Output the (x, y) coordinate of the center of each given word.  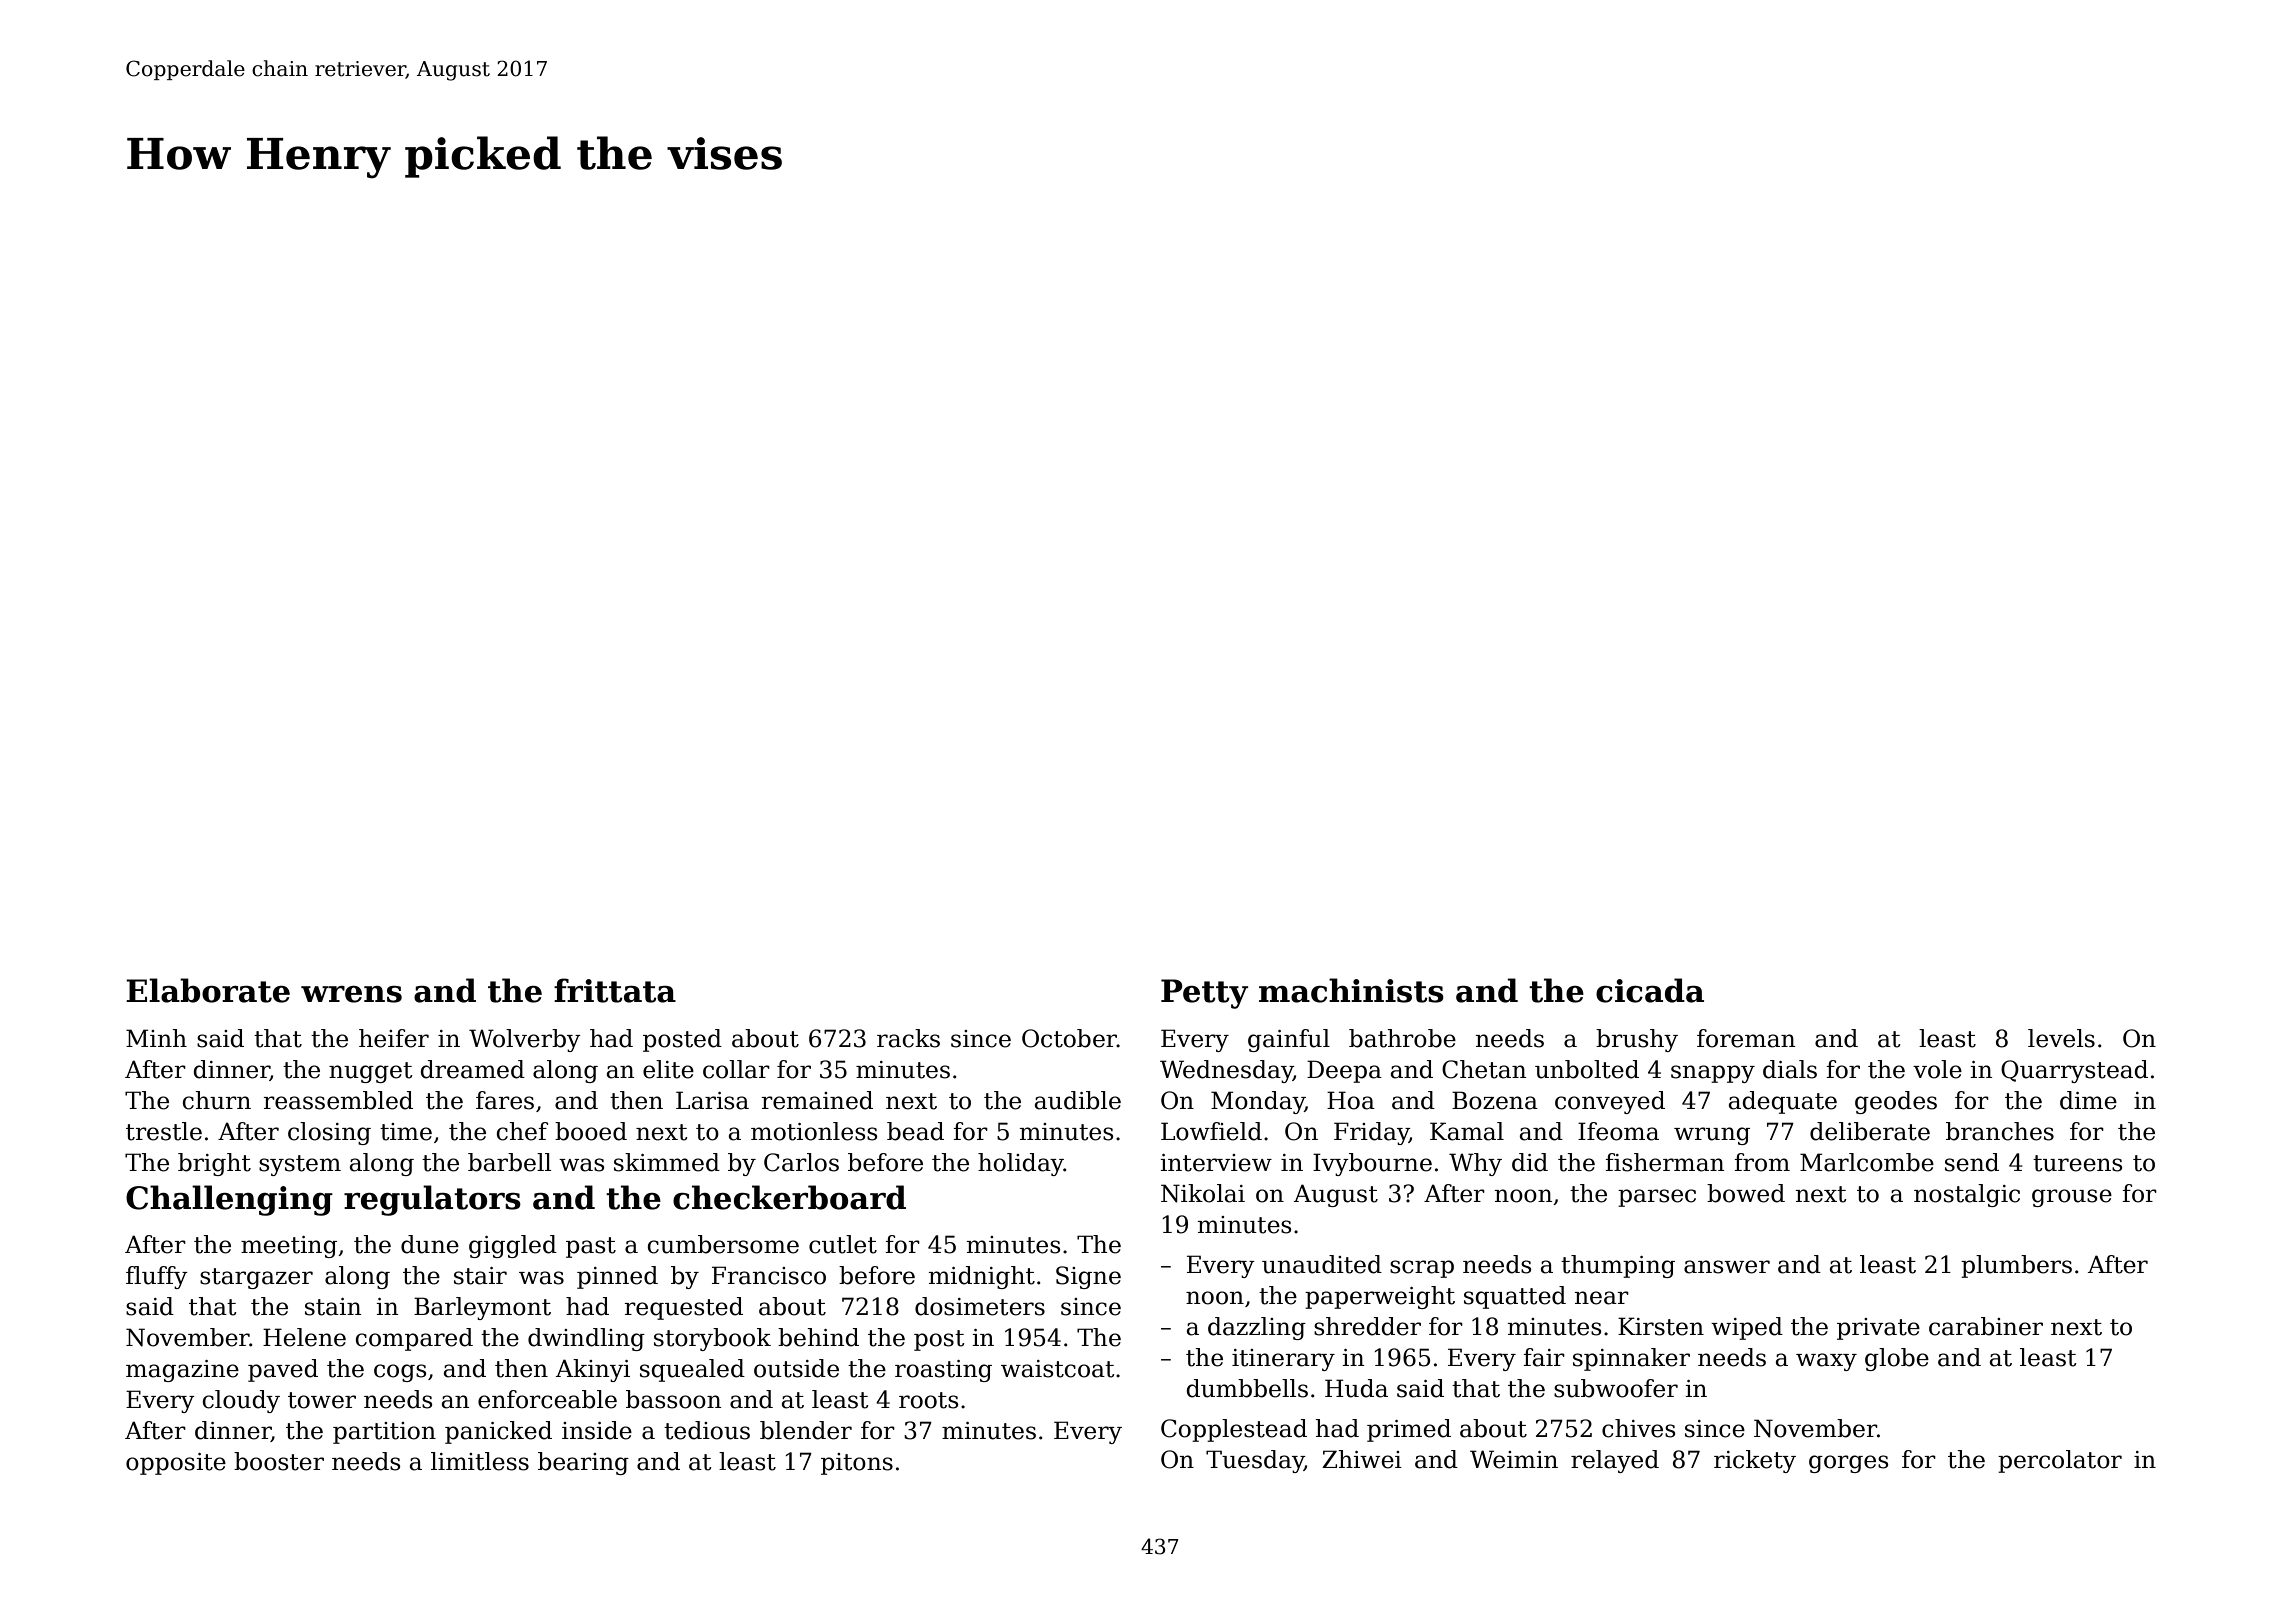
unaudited (1322, 1264)
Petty (1204, 994)
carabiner (1986, 1326)
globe (1897, 1359)
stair (480, 1276)
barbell (509, 1162)
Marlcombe (1867, 1162)
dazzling (1257, 1328)
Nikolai (1203, 1193)
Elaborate (208, 990)
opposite (176, 1464)
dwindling (586, 1339)
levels (2061, 1038)
